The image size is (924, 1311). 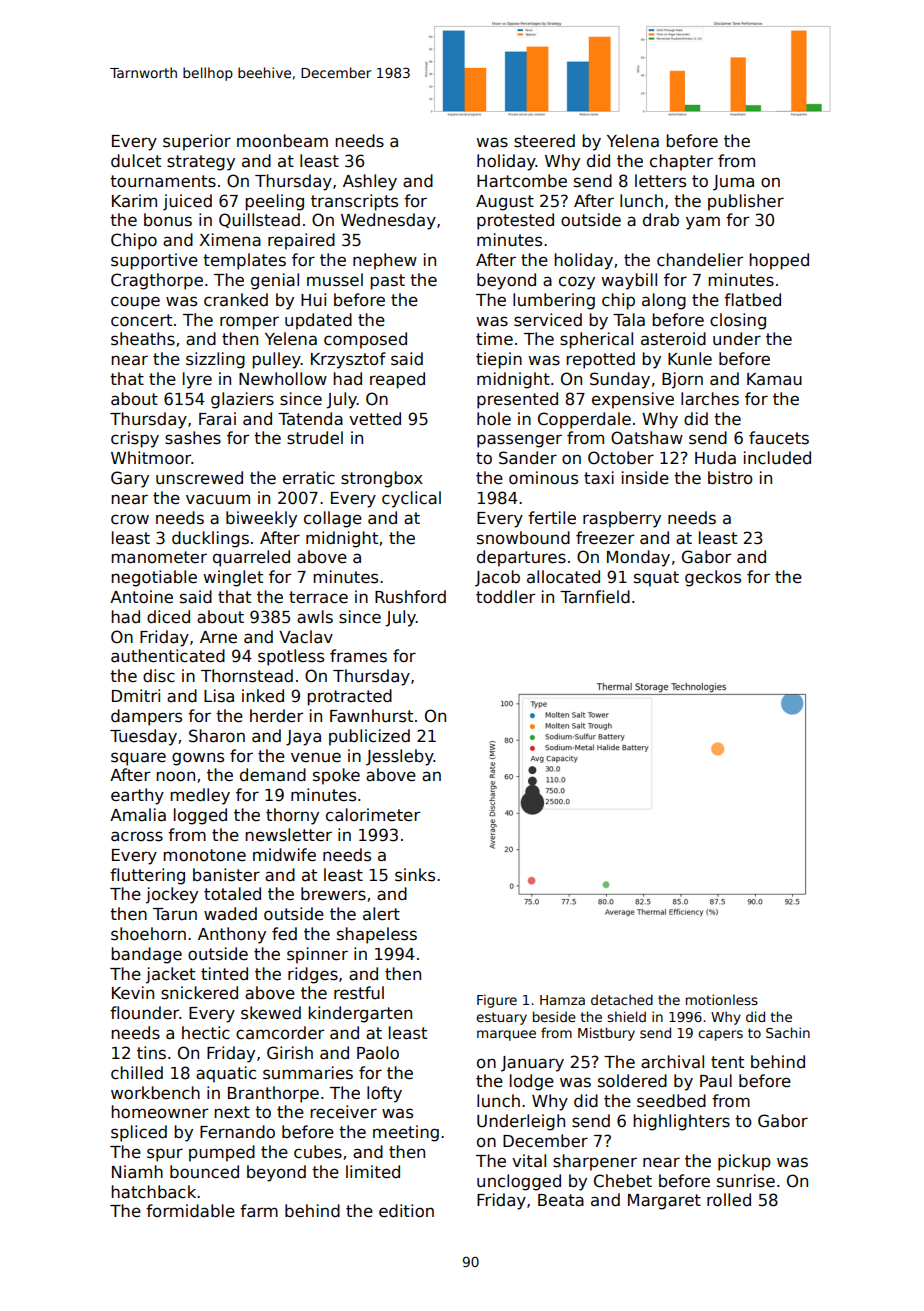 I want to click on Sander, so click(x=528, y=458).
